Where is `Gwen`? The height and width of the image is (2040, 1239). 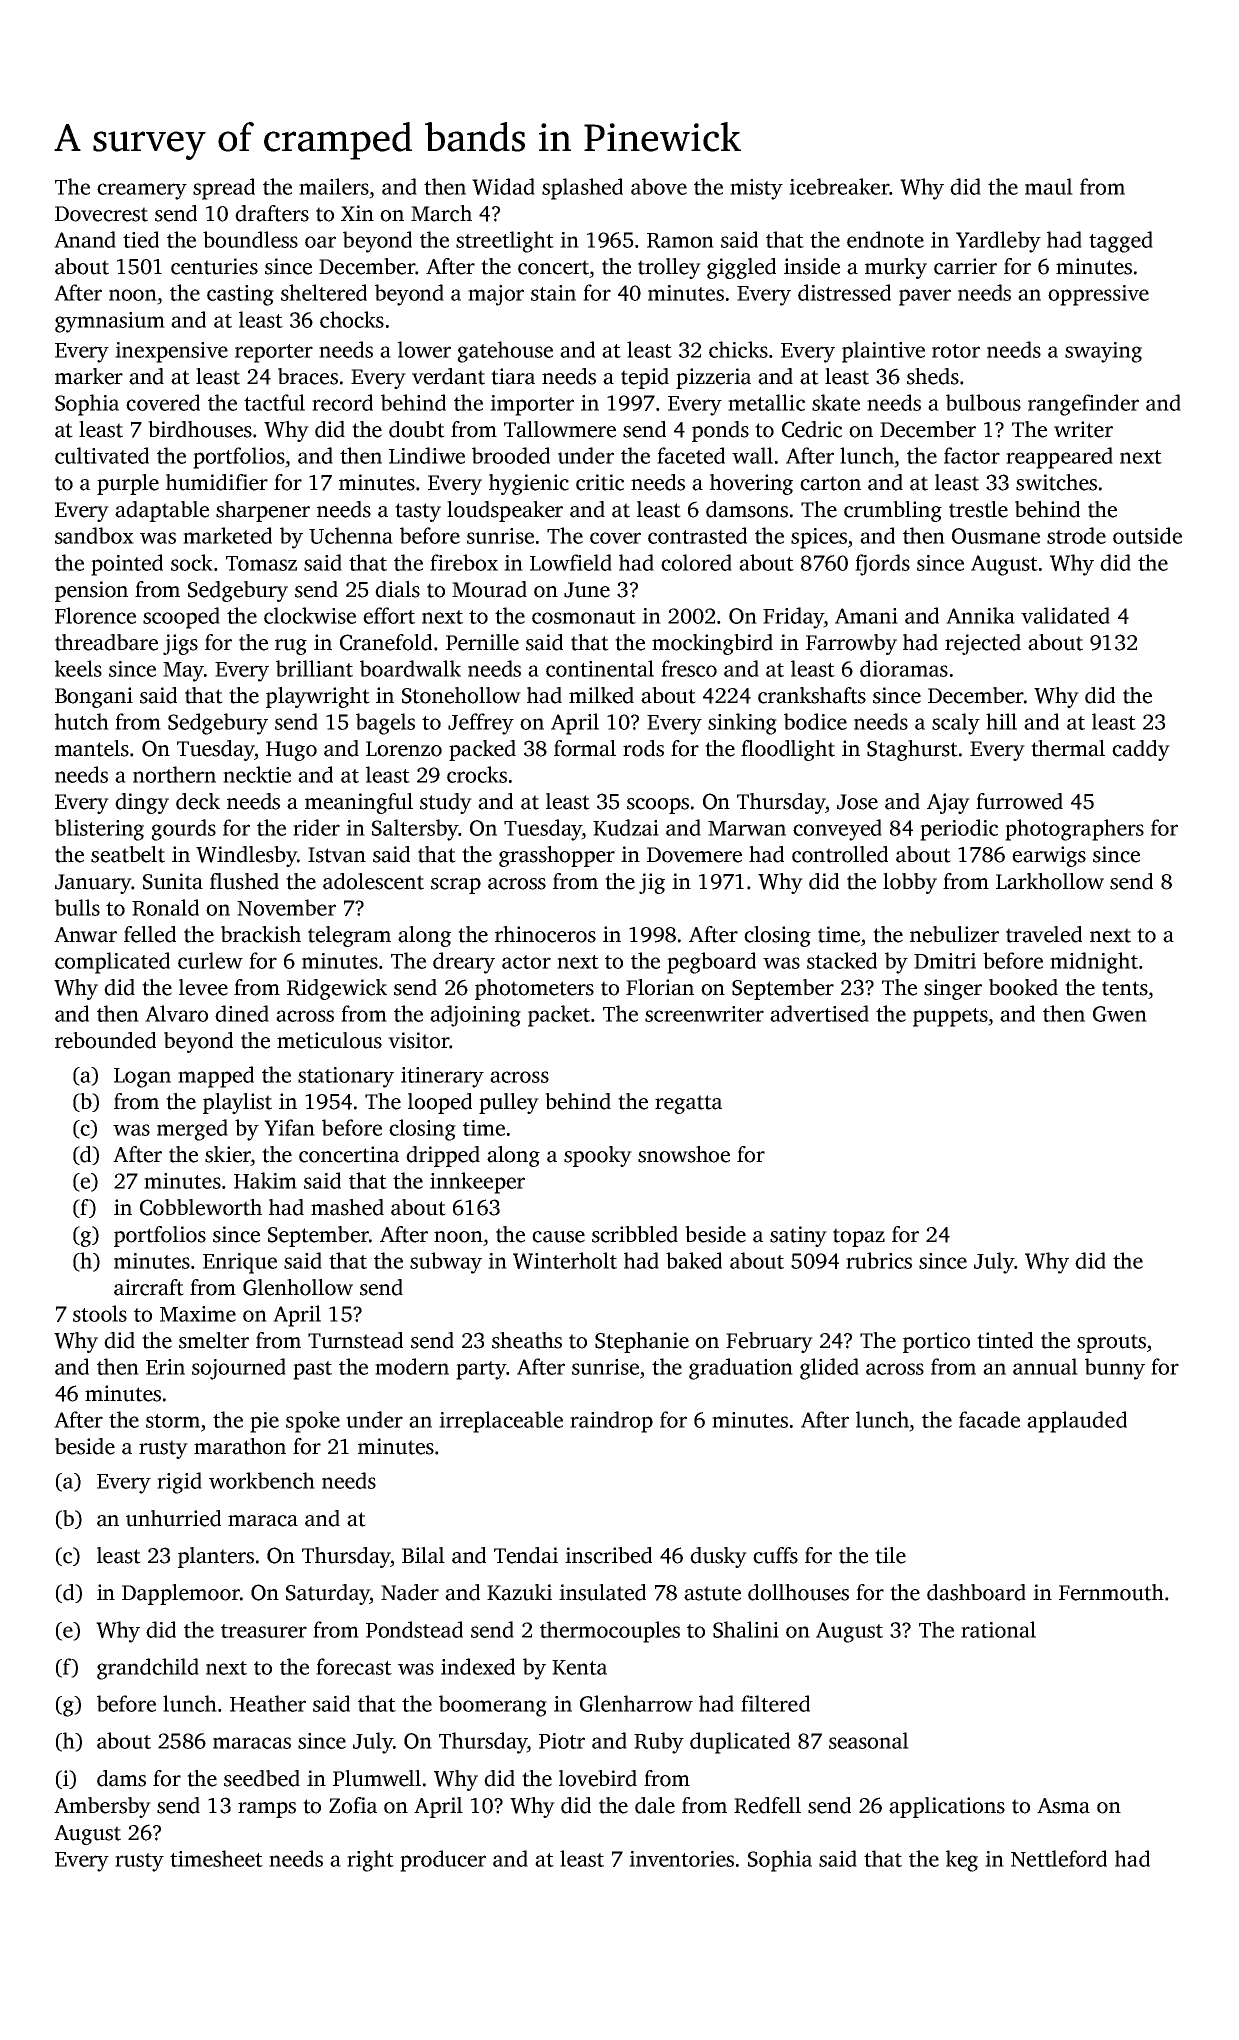 Gwen is located at coordinates (1120, 1014).
